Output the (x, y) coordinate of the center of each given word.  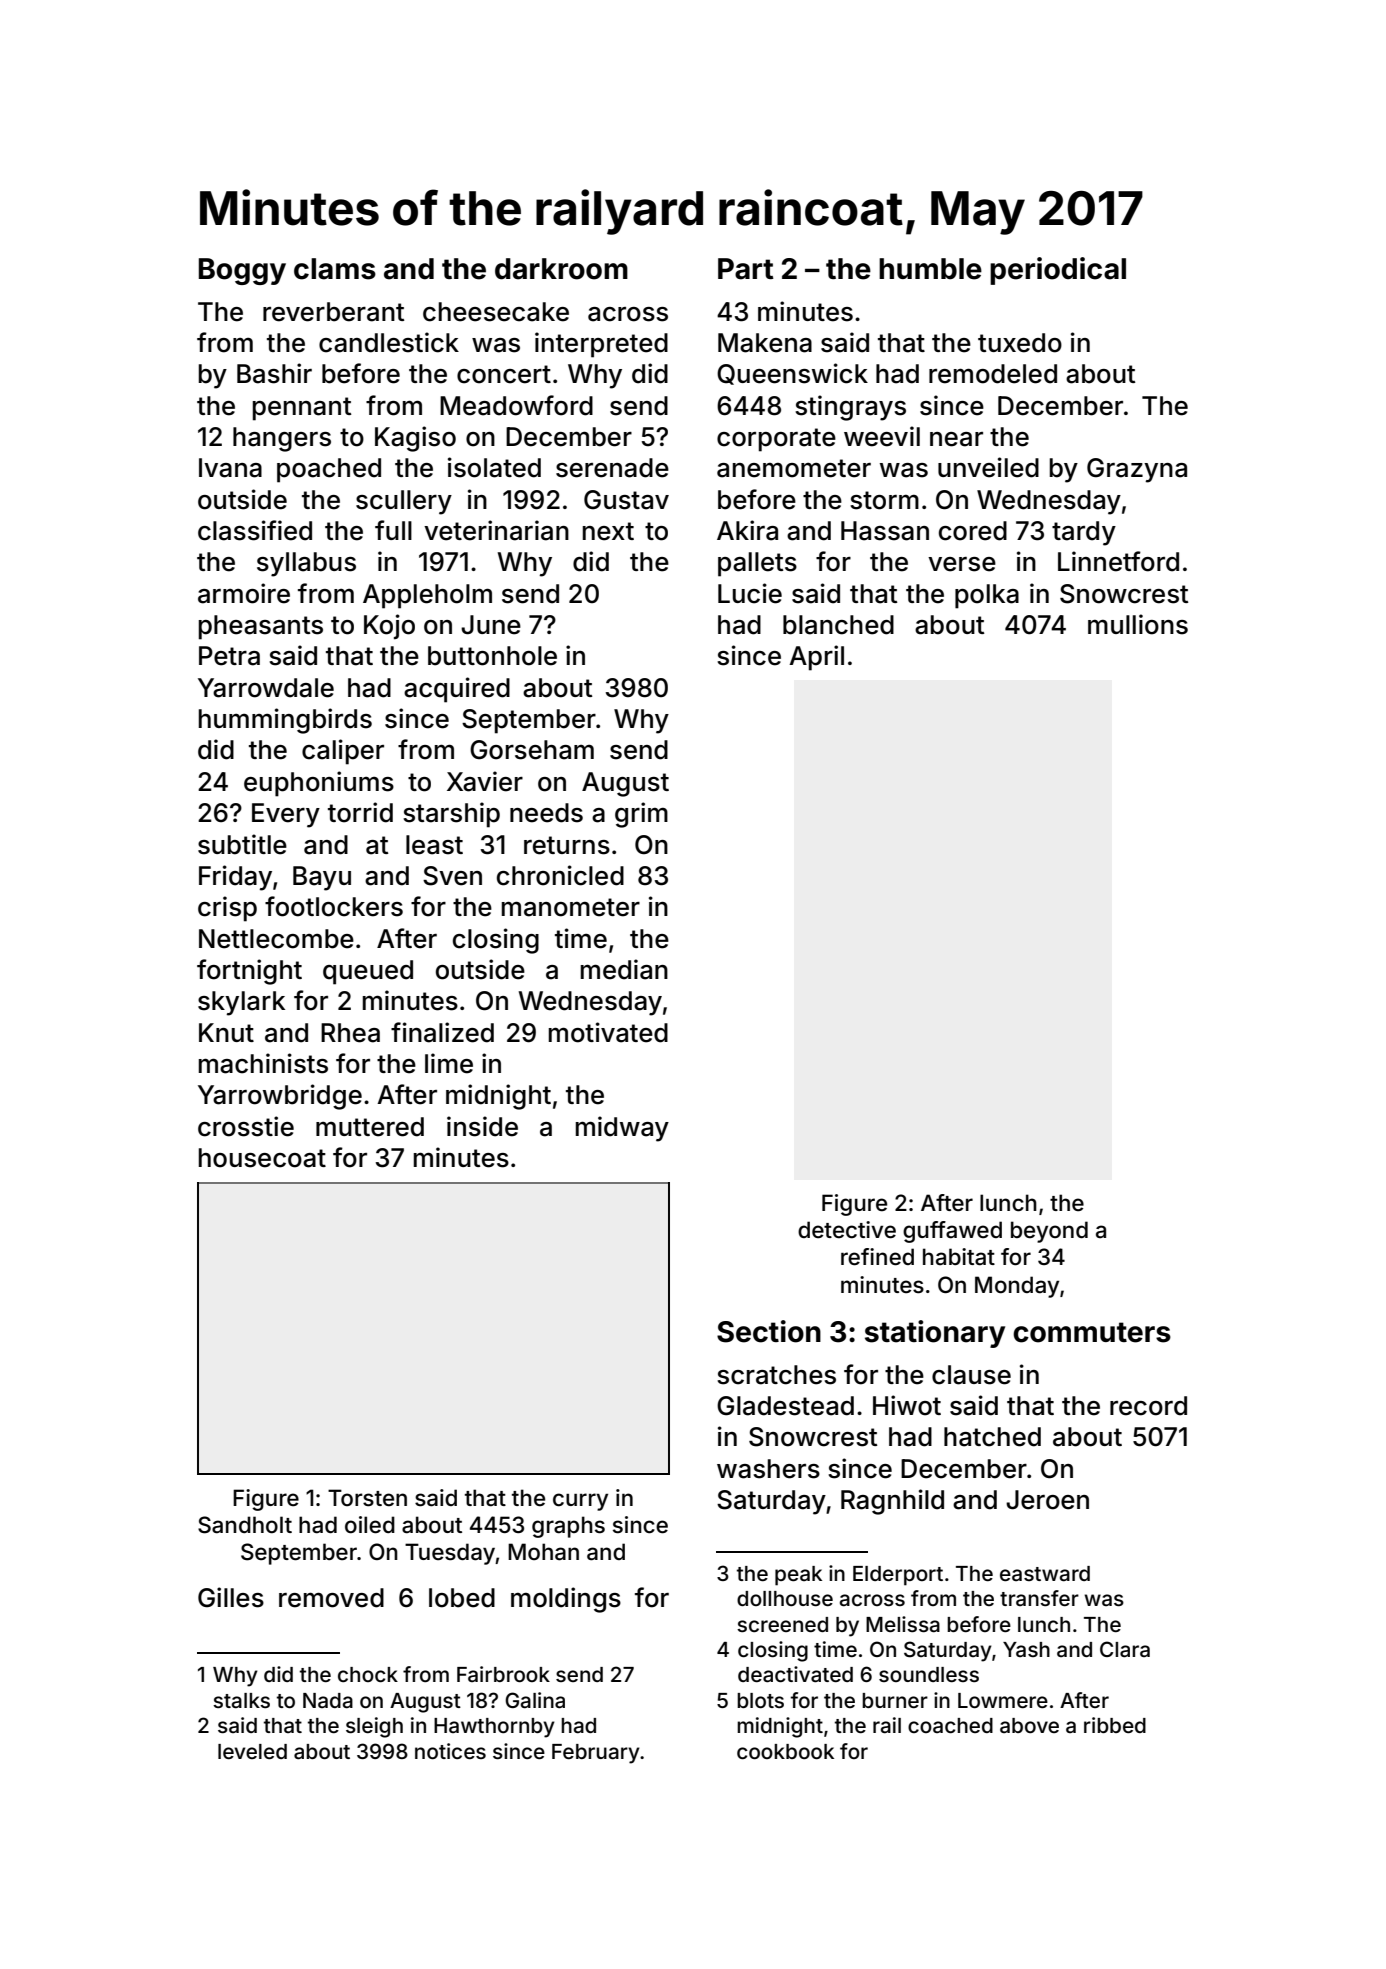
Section (769, 1331)
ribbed (1115, 1725)
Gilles (231, 1597)
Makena (765, 343)
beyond (1049, 1232)
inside (482, 1126)
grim (641, 815)
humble (930, 269)
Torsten (367, 1498)
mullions (1138, 624)
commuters (1092, 1332)
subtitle (242, 844)
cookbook (785, 1751)
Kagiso (415, 439)
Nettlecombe (276, 939)
